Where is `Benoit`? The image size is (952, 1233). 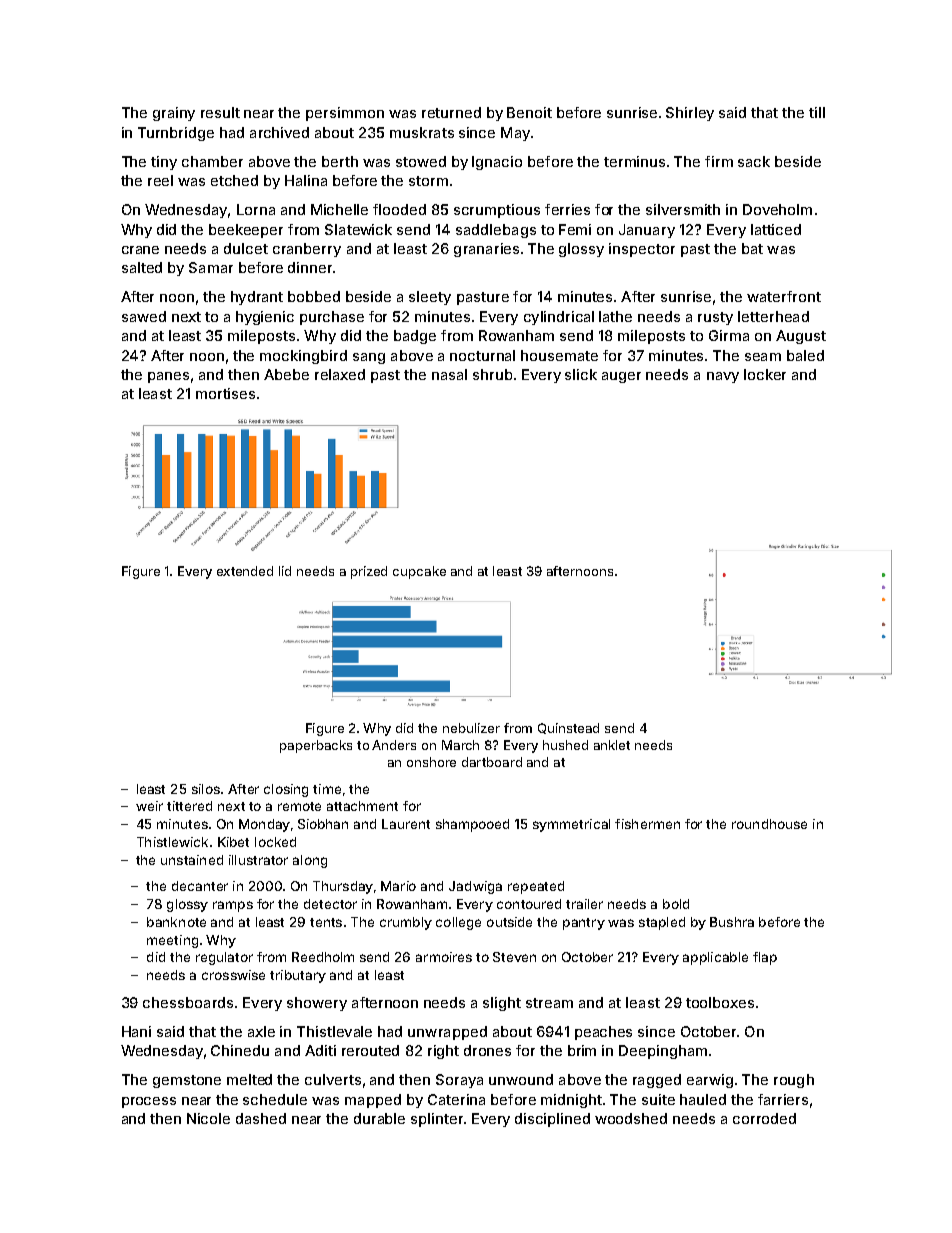
Benoit is located at coordinates (529, 112).
